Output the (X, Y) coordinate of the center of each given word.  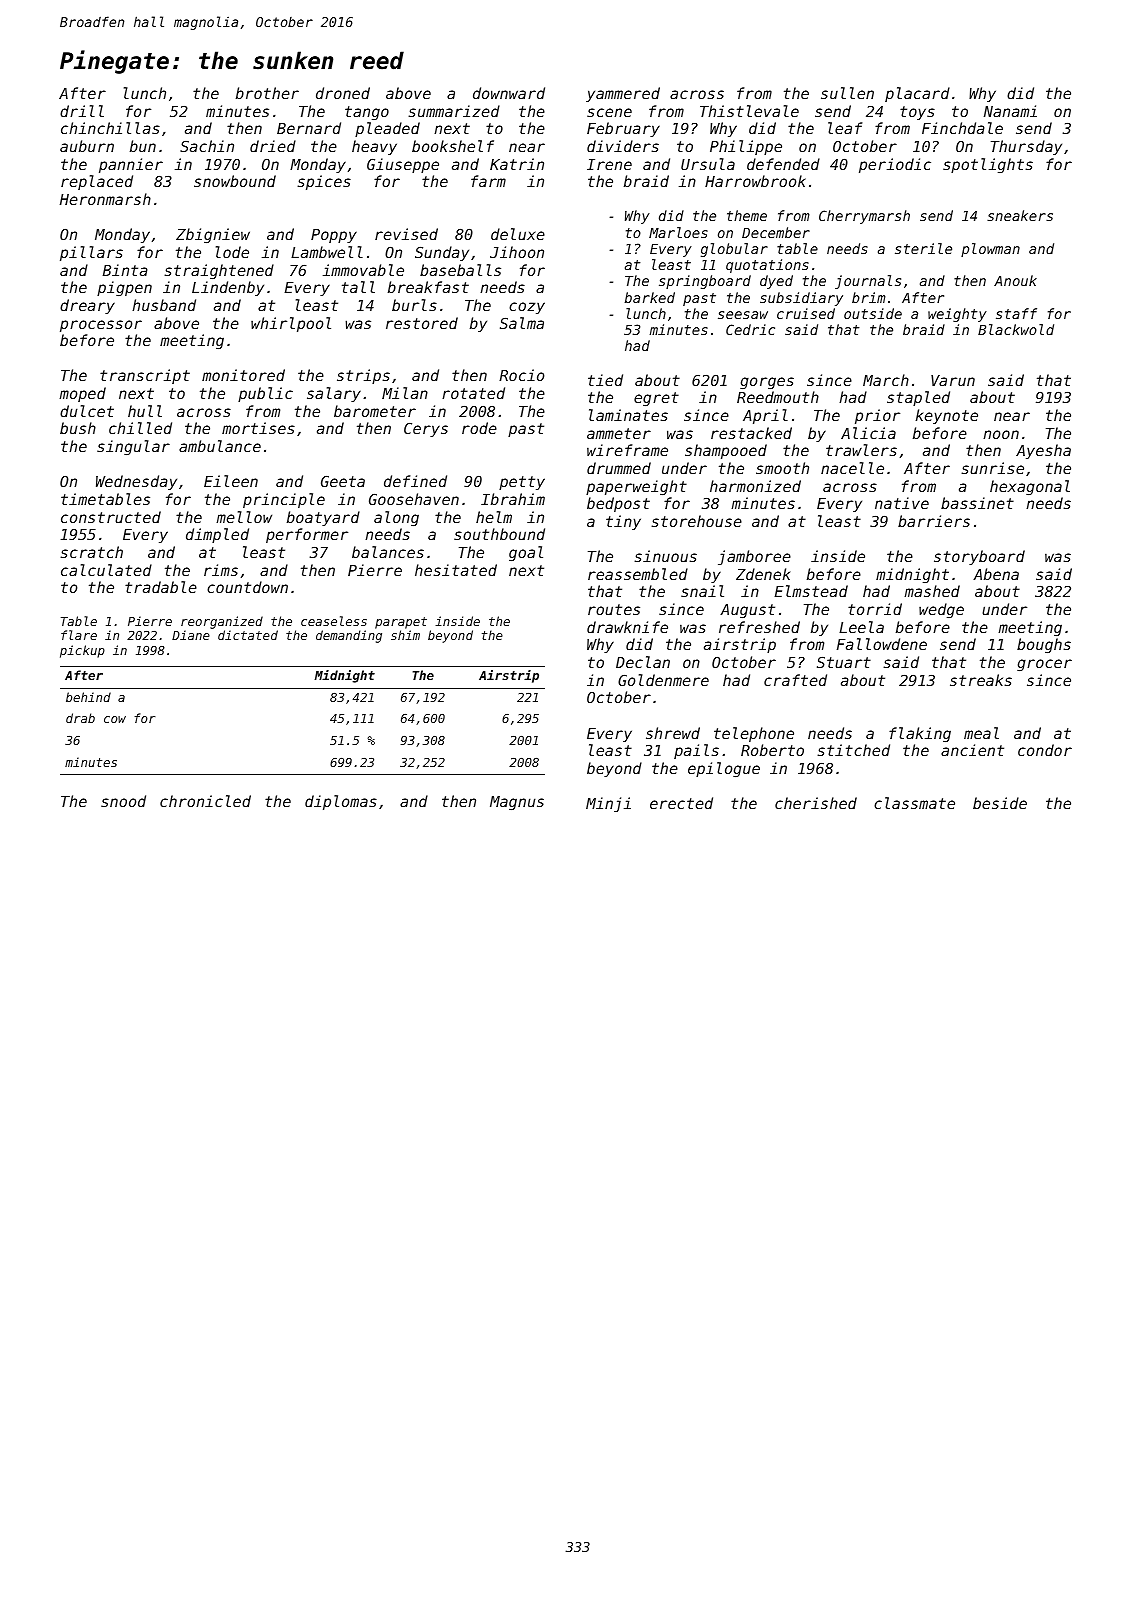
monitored (243, 375)
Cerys (426, 429)
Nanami (1010, 111)
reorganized (222, 622)
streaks (981, 680)
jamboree (754, 557)
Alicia (868, 433)
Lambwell (327, 252)
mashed (932, 591)
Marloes (678, 232)
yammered (623, 94)
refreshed (759, 627)
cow (115, 719)
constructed (111, 517)
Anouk (1015, 280)
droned (343, 93)
